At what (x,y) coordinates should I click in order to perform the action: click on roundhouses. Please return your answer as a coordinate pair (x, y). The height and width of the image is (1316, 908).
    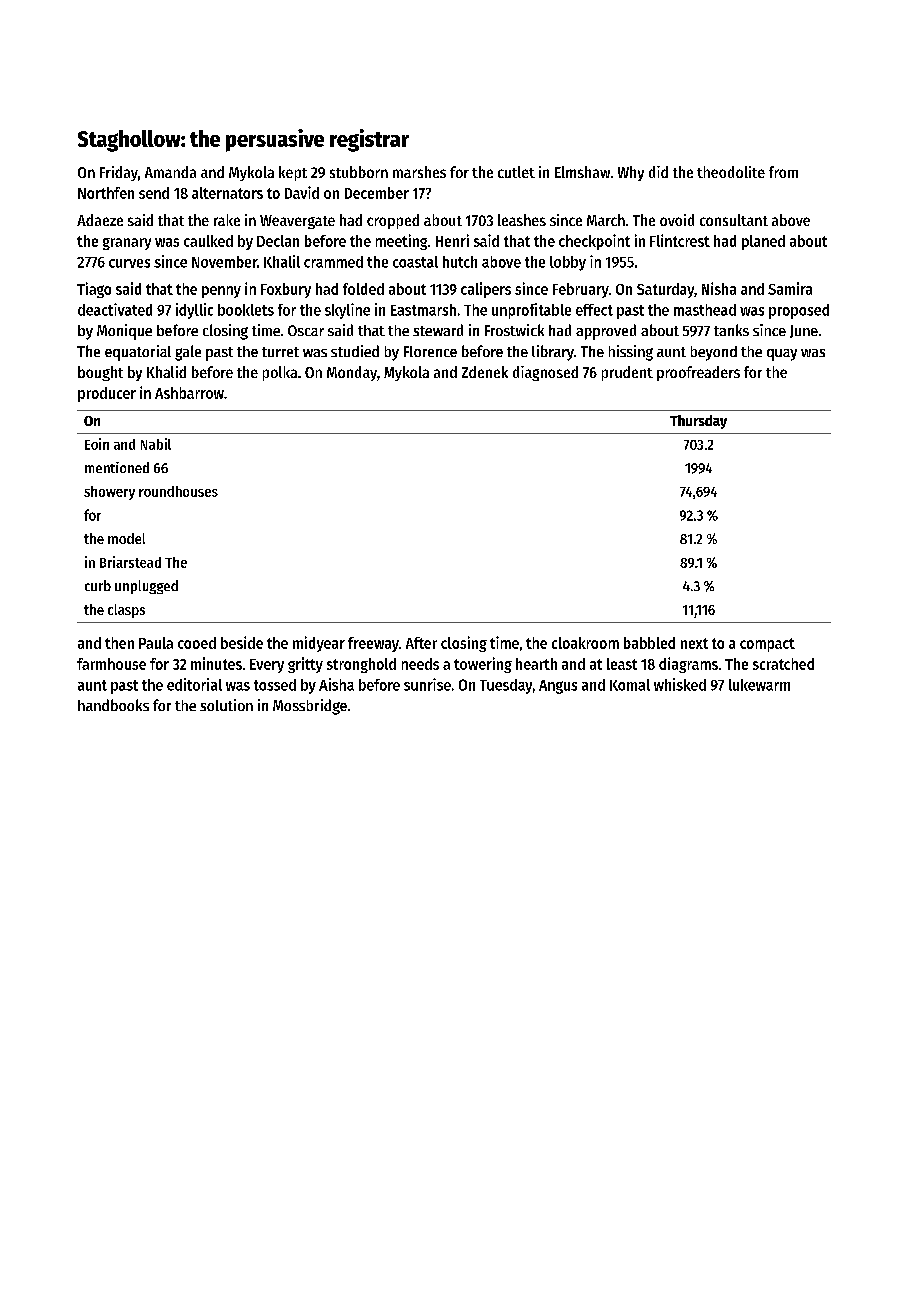
    Looking at the image, I should click on (178, 491).
